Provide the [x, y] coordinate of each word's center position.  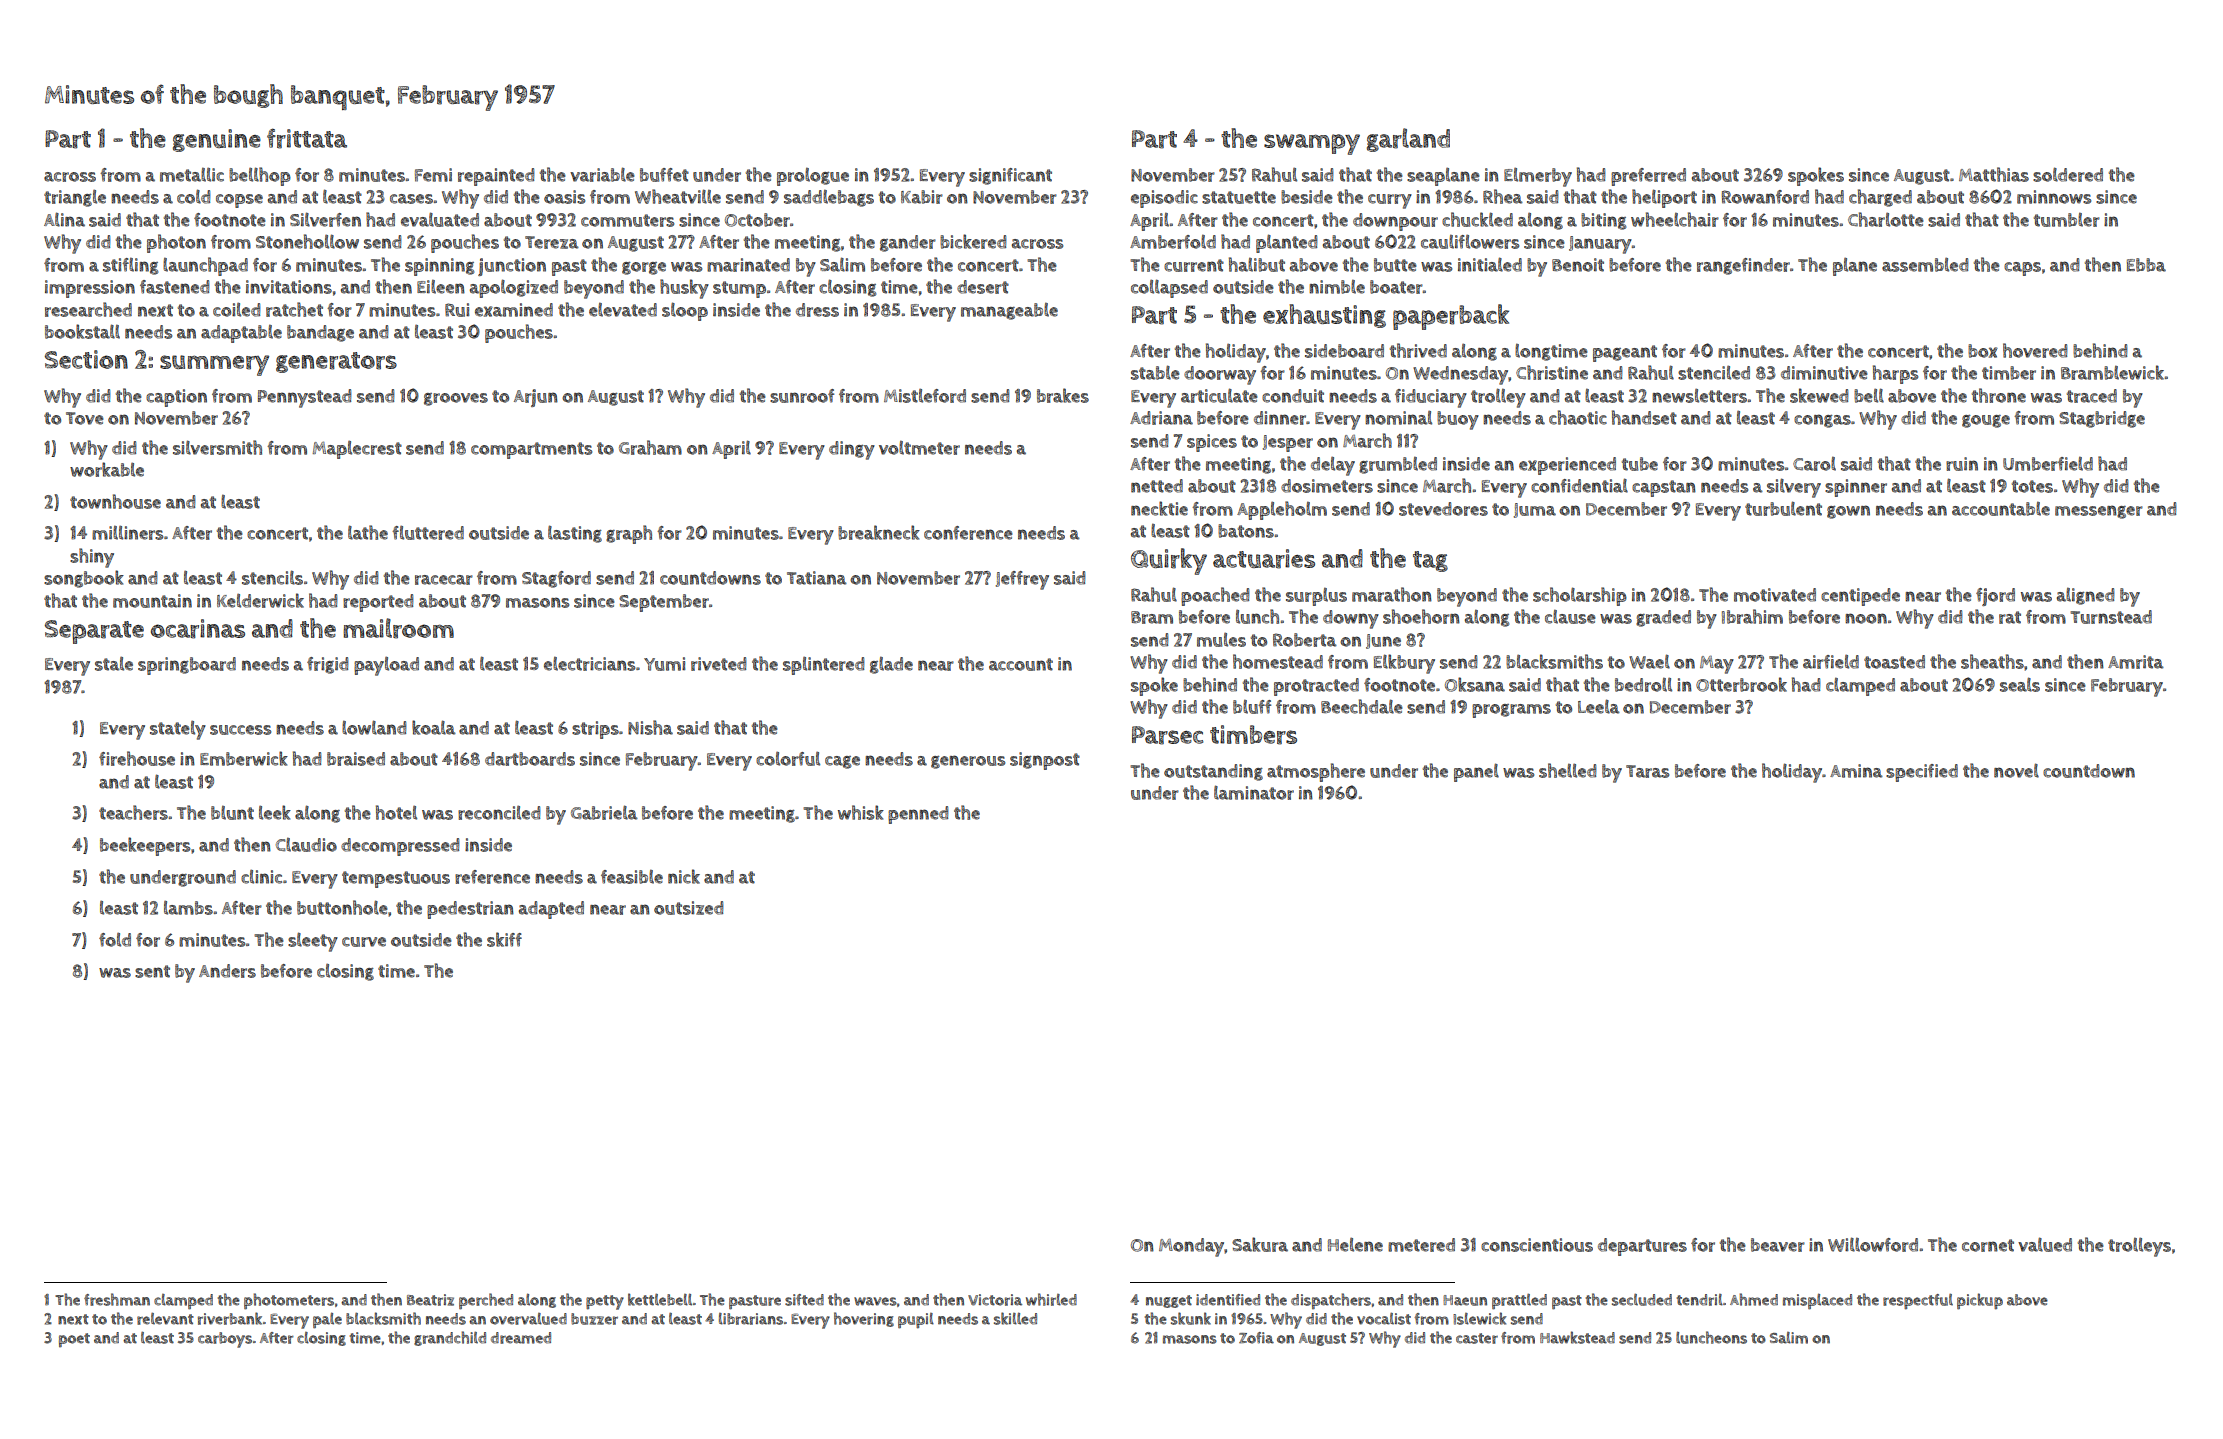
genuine [217, 140]
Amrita [2136, 662]
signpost [1045, 761]
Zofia [1256, 1338]
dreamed [521, 1338]
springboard [187, 666]
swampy [1312, 144]
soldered [2068, 174]
